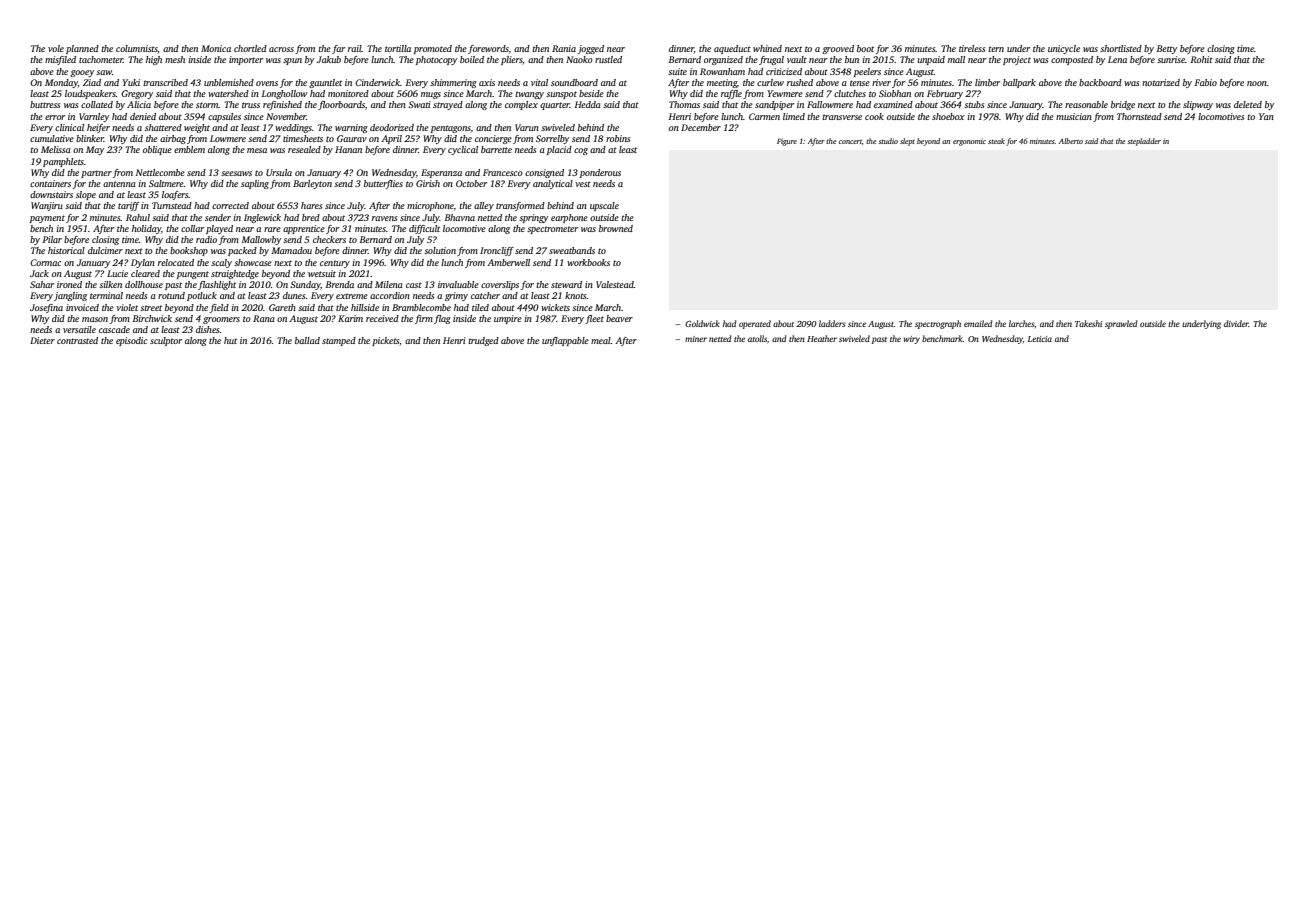 The height and width of the document is (924, 1308). What do you see at coordinates (95, 319) in the document?
I see `mason` at bounding box center [95, 319].
